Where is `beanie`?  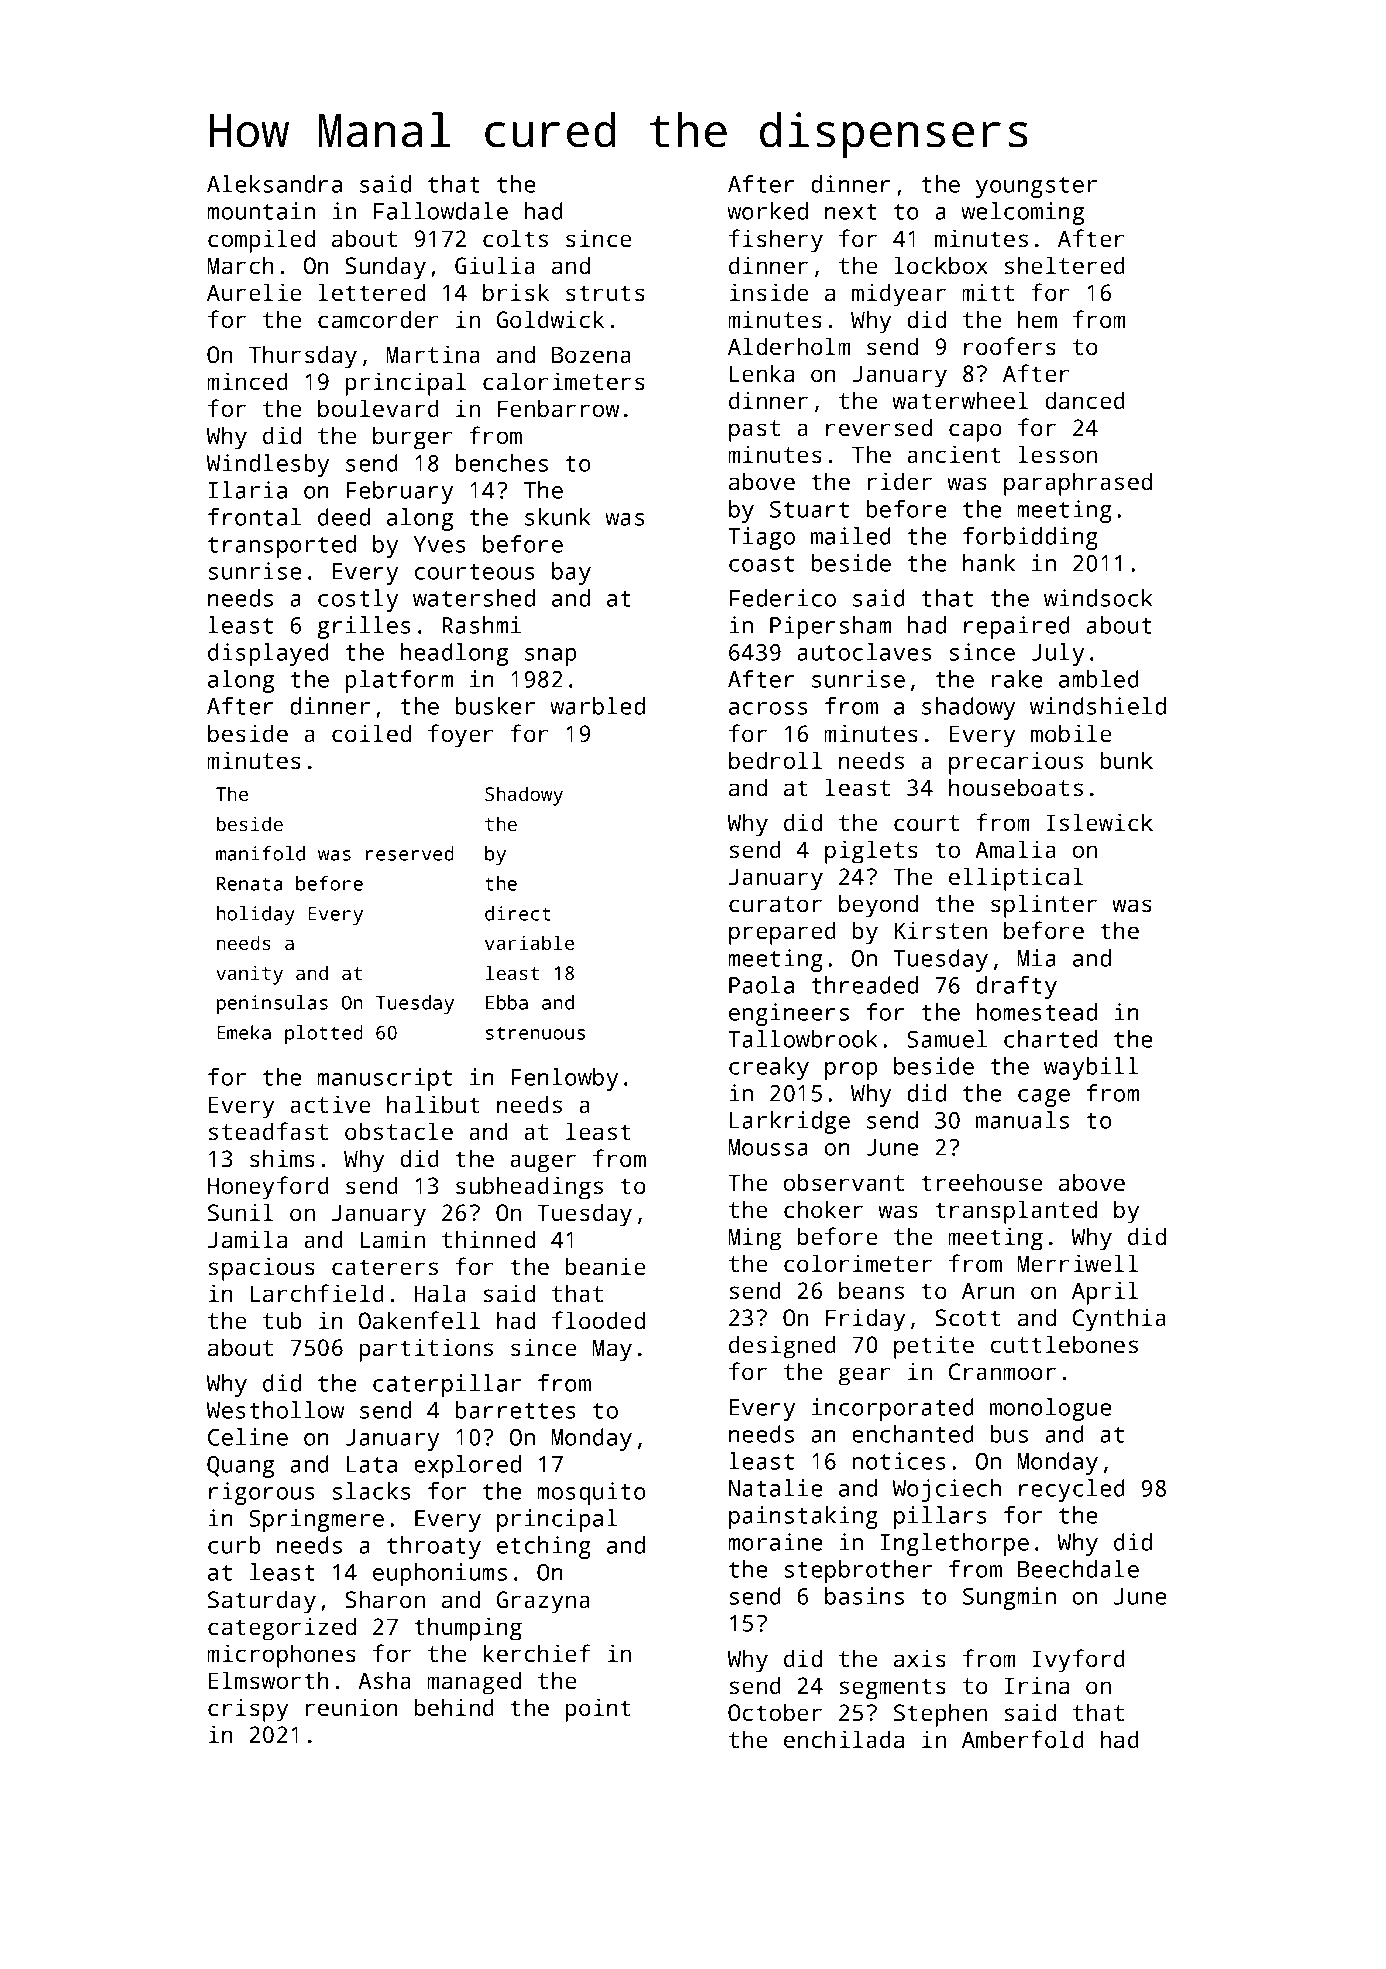 beanie is located at coordinates (606, 1266).
